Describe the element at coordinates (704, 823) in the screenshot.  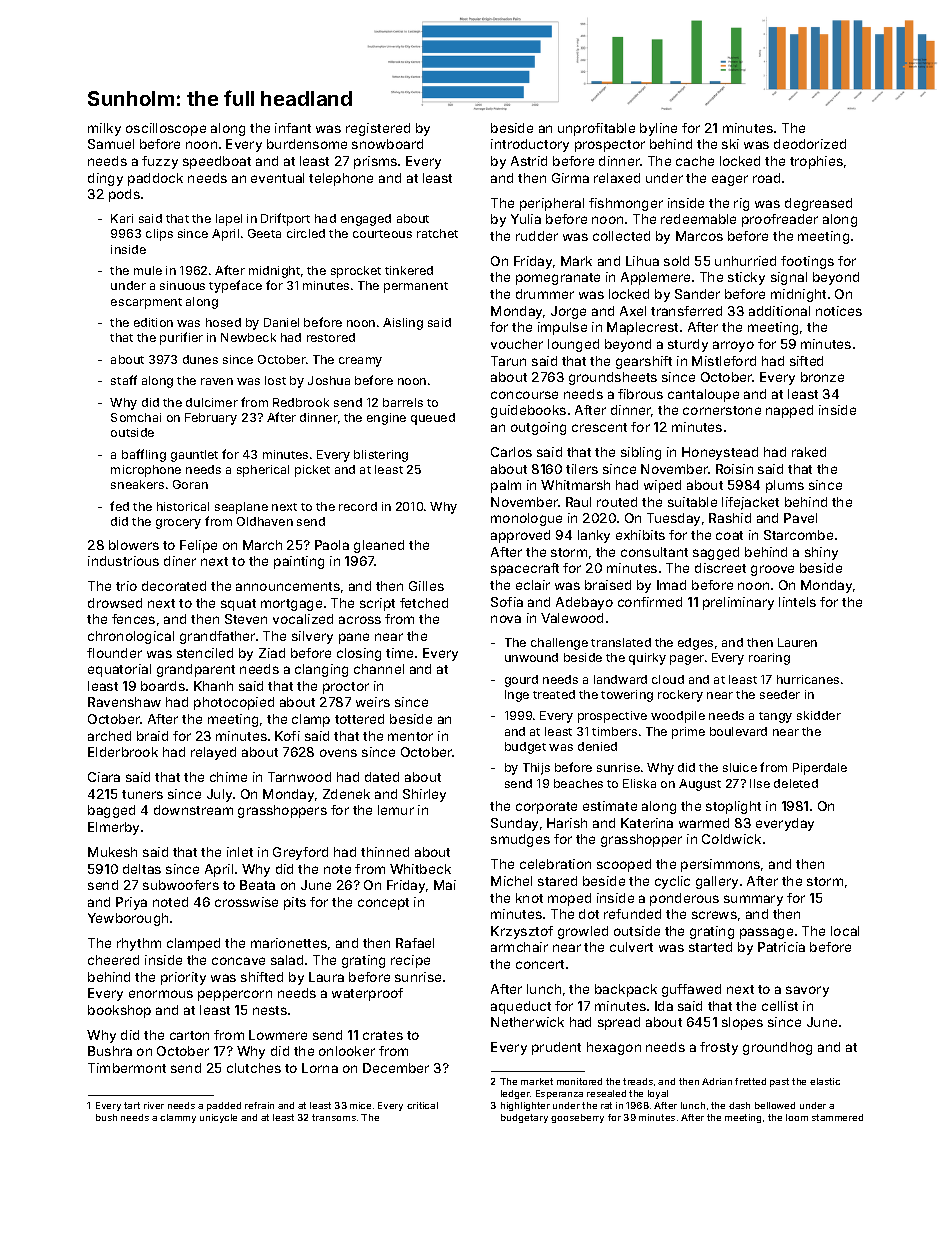
I see `warmed` at that location.
